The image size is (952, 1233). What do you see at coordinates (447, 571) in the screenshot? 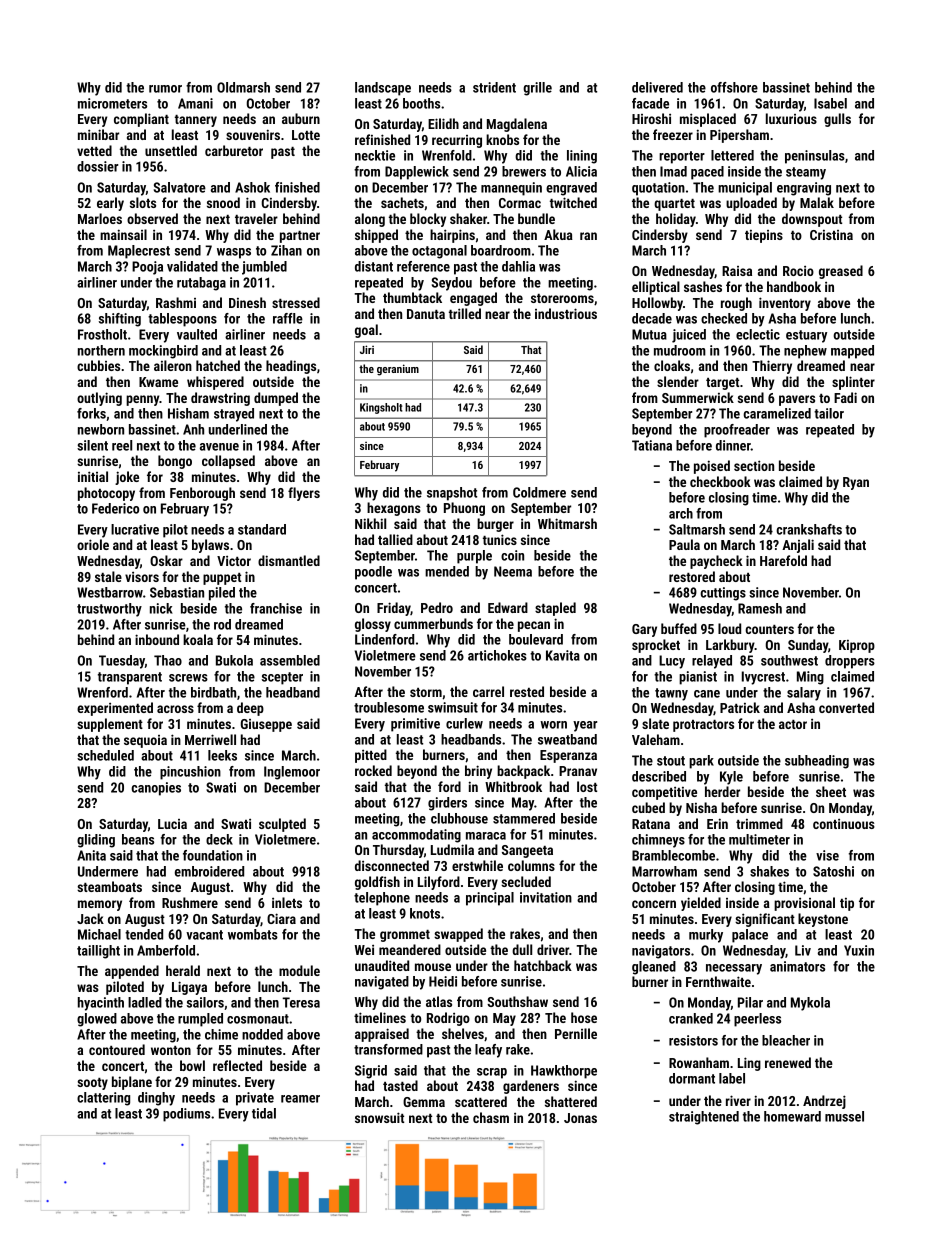
I see `mended` at bounding box center [447, 571].
